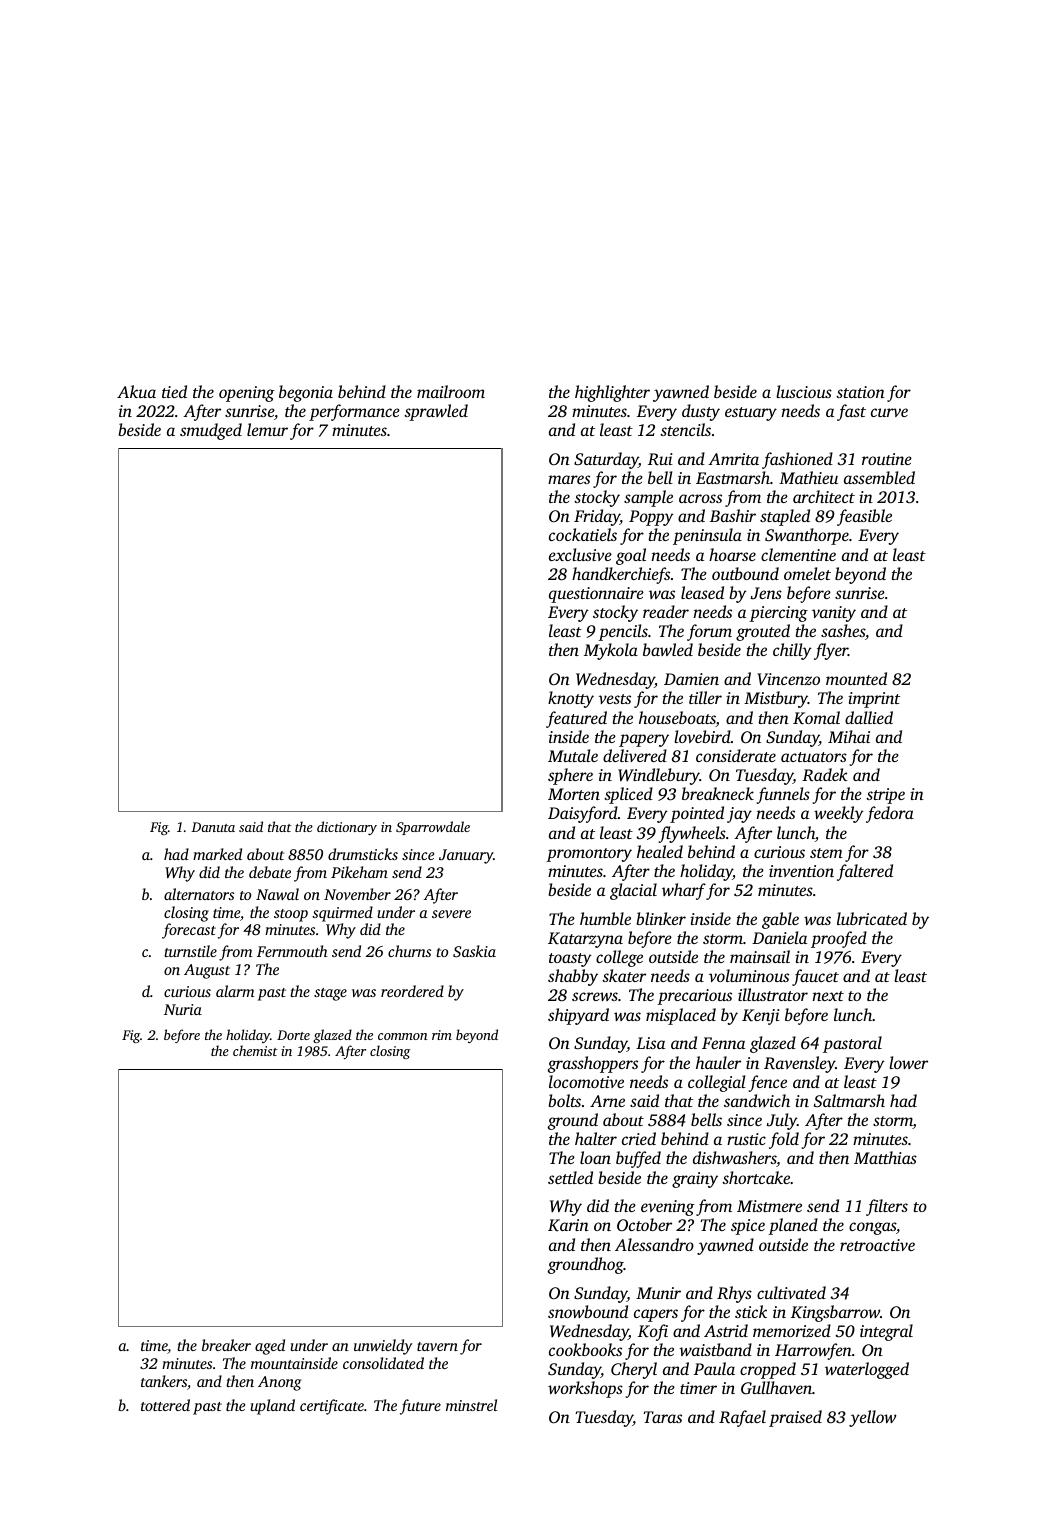 This screenshot has height=1522, width=1051. I want to click on exclusive, so click(580, 554).
